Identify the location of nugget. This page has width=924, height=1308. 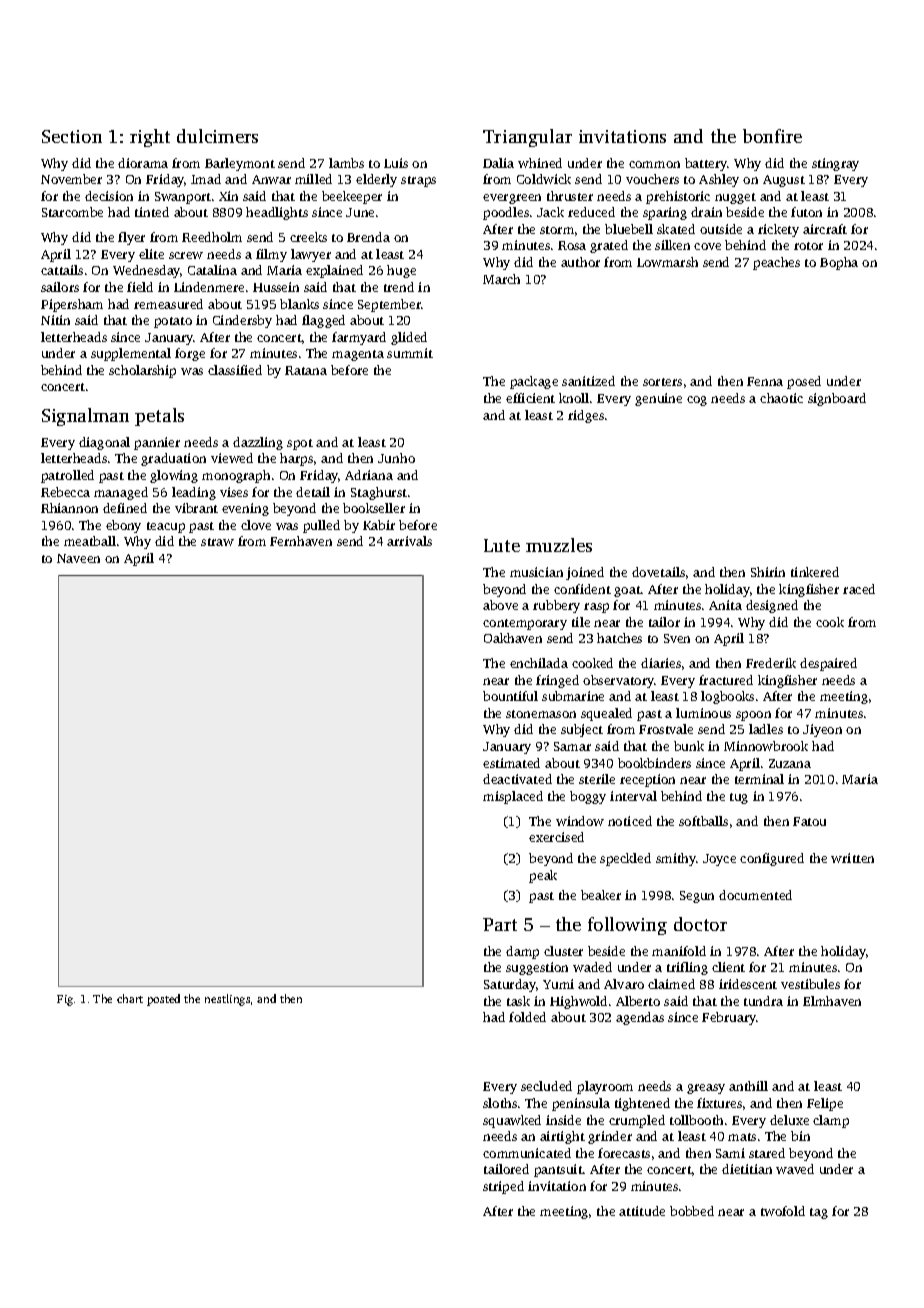
(735, 198).
